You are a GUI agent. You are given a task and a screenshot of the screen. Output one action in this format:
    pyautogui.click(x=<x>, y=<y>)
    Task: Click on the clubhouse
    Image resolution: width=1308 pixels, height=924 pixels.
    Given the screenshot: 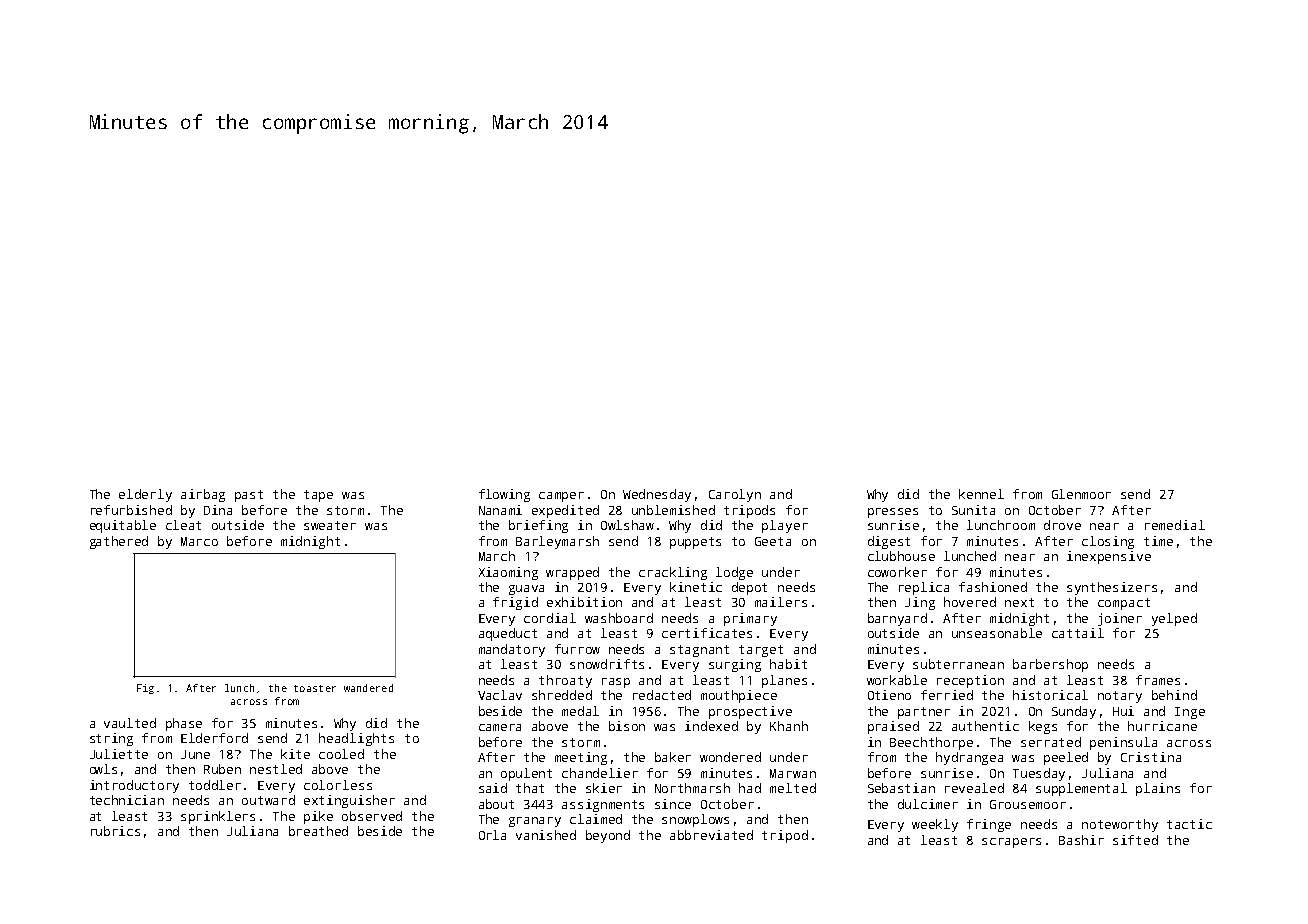 What is the action you would take?
    pyautogui.click(x=901, y=556)
